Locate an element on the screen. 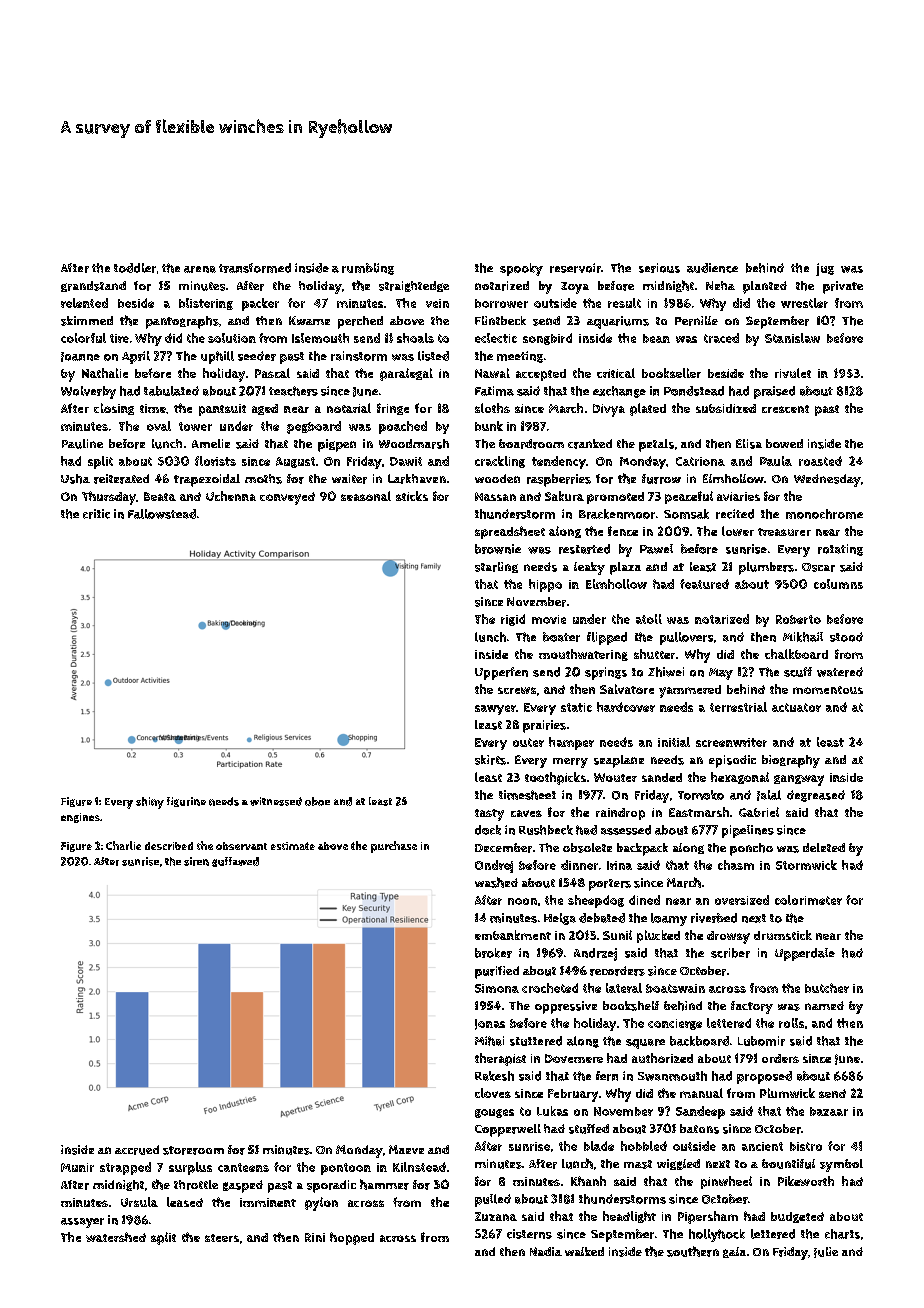  guffawed is located at coordinates (235, 862).
